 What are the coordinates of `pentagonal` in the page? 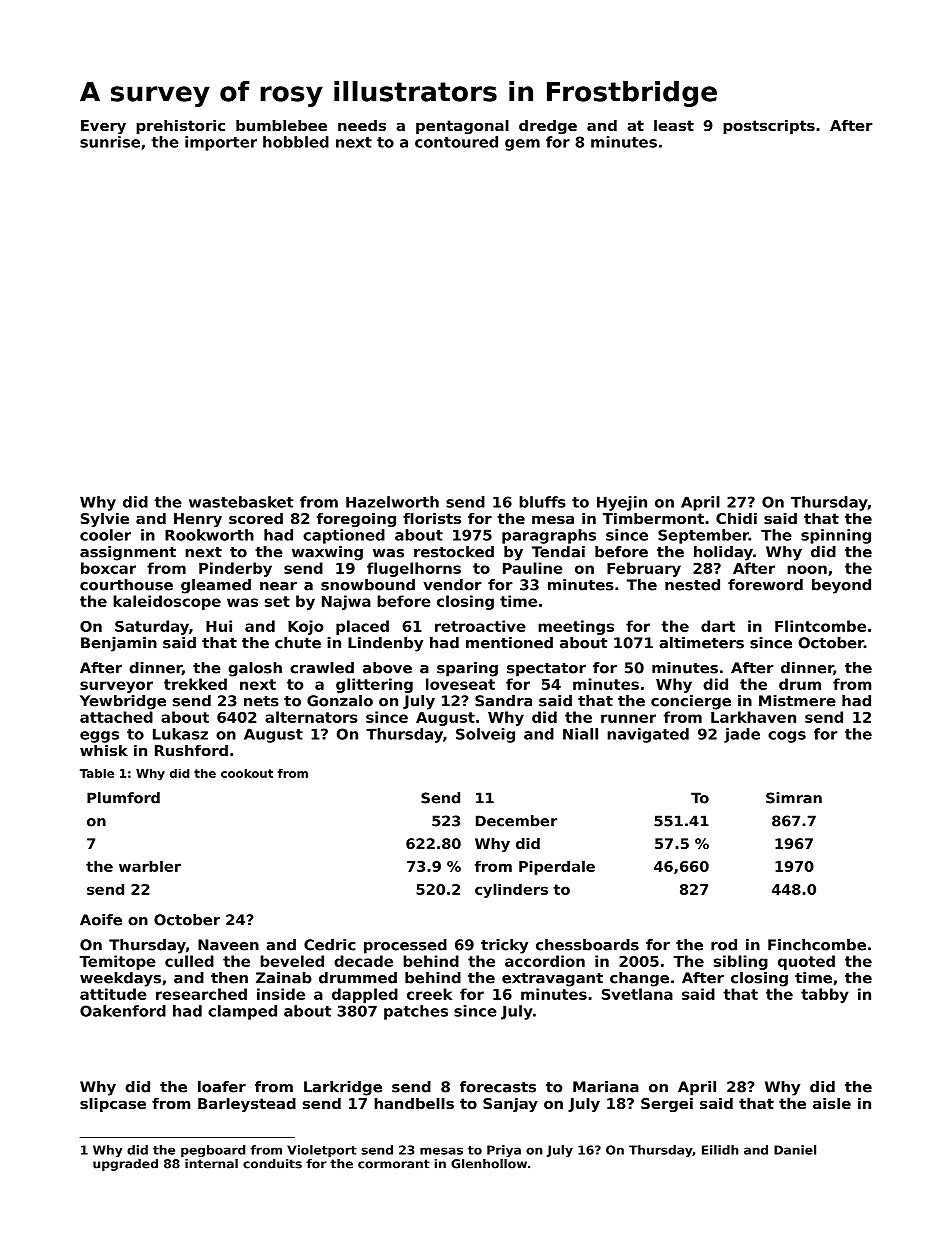 It's located at (462, 127).
